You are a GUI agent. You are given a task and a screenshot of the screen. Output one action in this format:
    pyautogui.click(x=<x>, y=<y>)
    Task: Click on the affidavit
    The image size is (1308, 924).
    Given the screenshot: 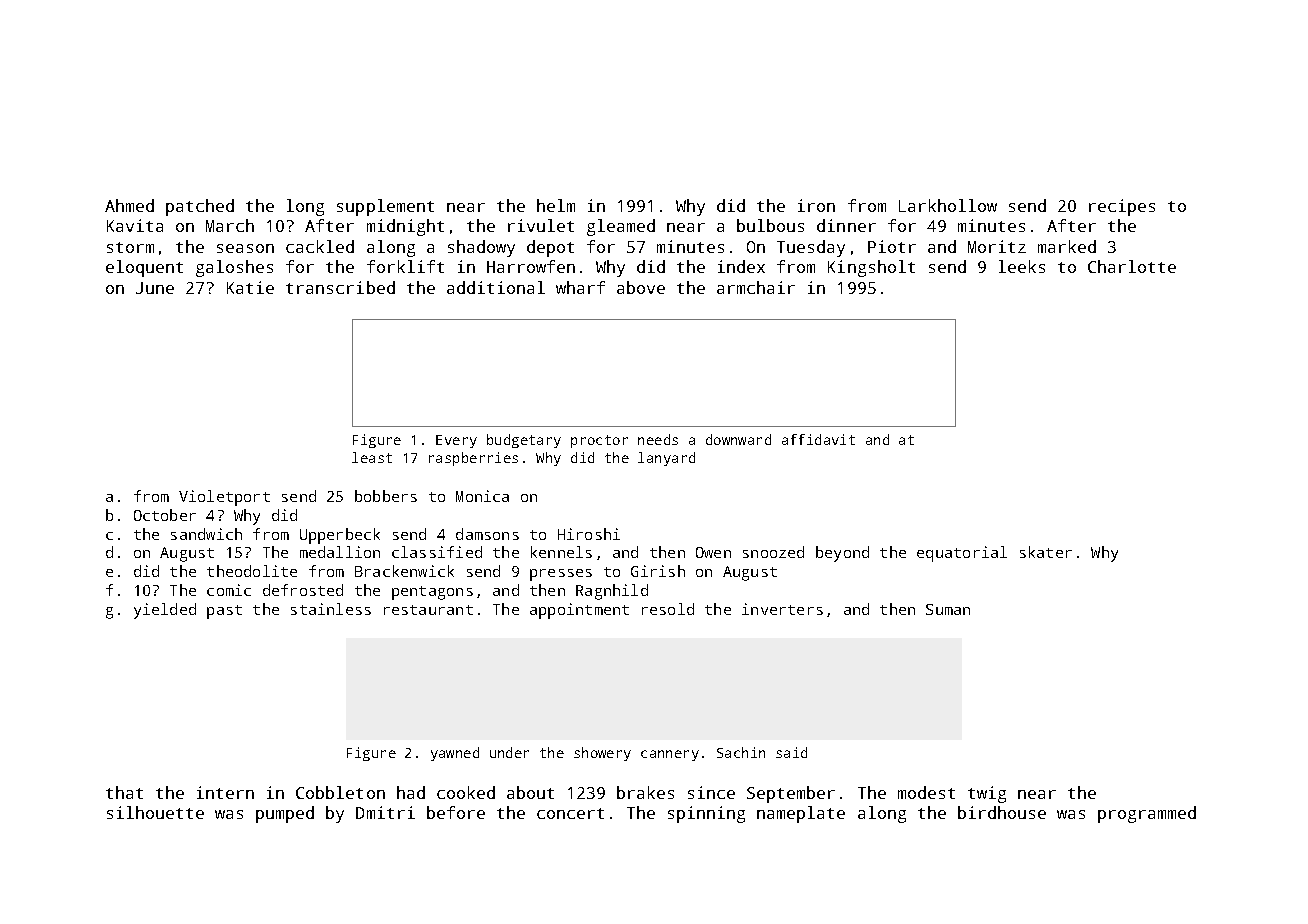 What is the action you would take?
    pyautogui.click(x=818, y=439)
